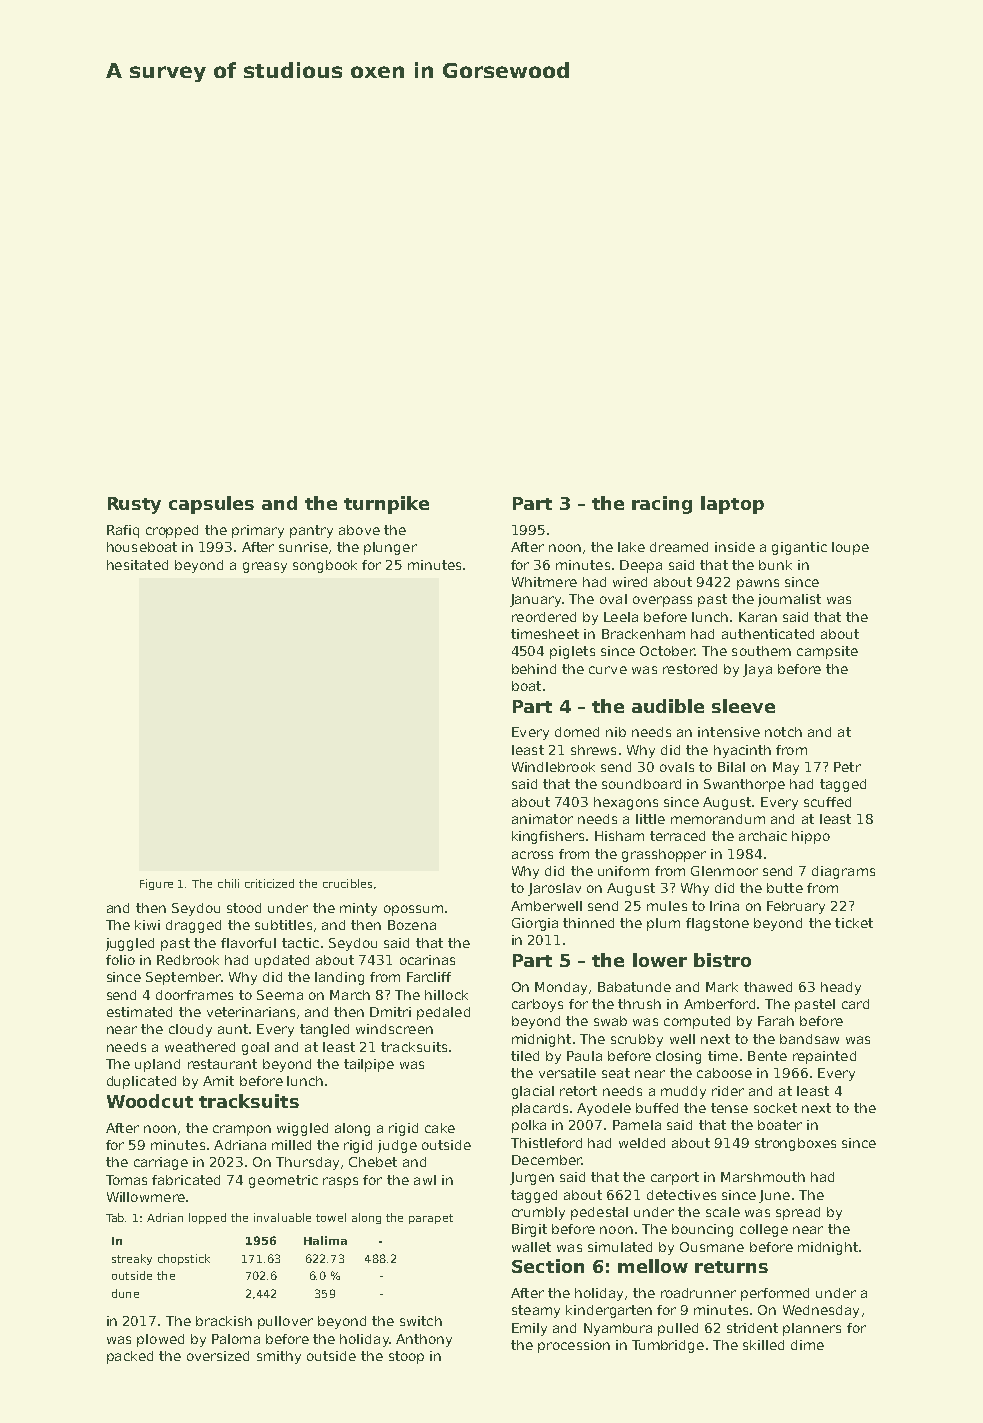 This image has width=983, height=1423. What do you see at coordinates (811, 837) in the image?
I see `hippo` at bounding box center [811, 837].
